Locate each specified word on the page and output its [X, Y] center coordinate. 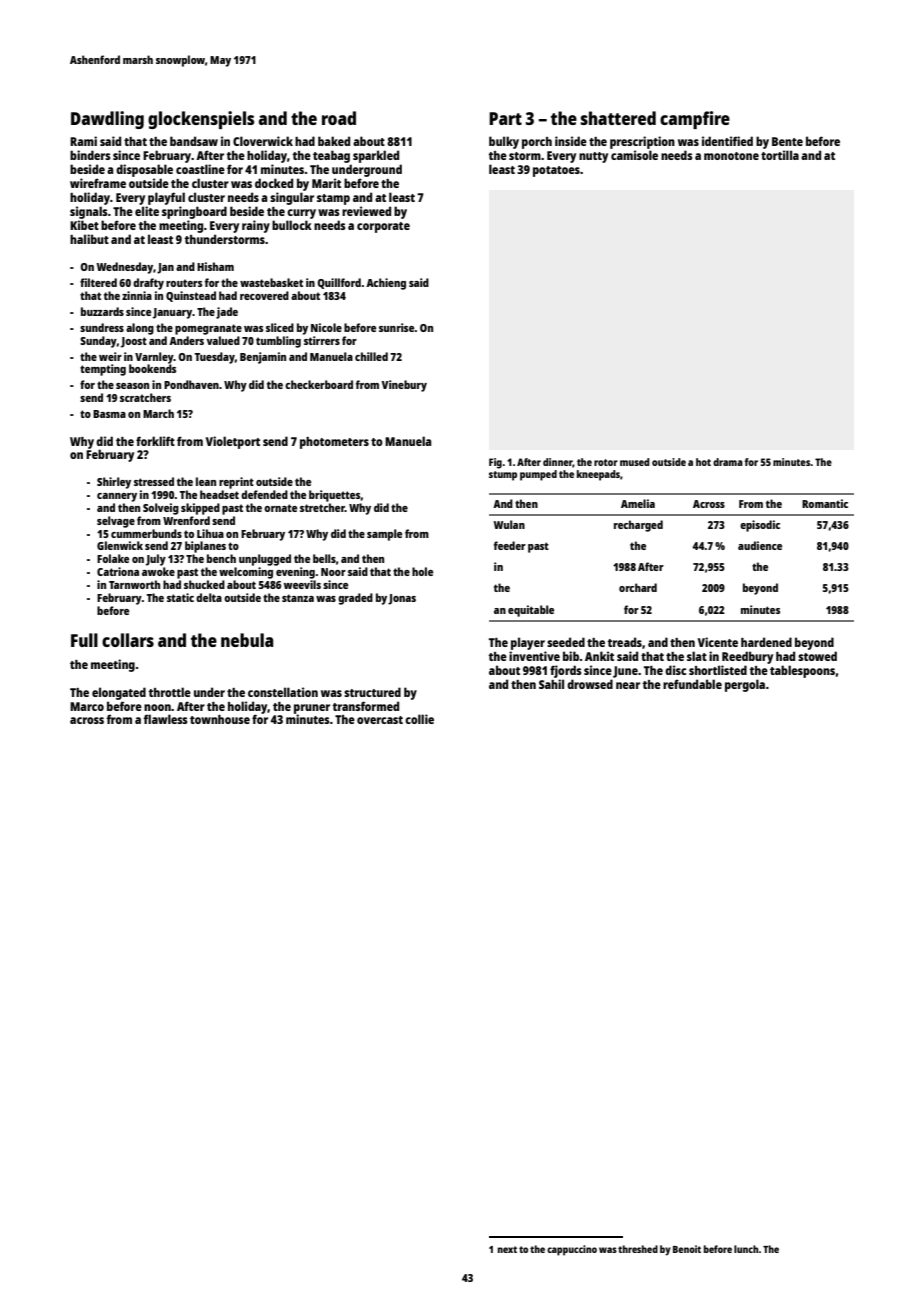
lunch [746, 1249]
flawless [165, 719]
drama [728, 462]
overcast [380, 720]
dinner [558, 463]
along [140, 329]
